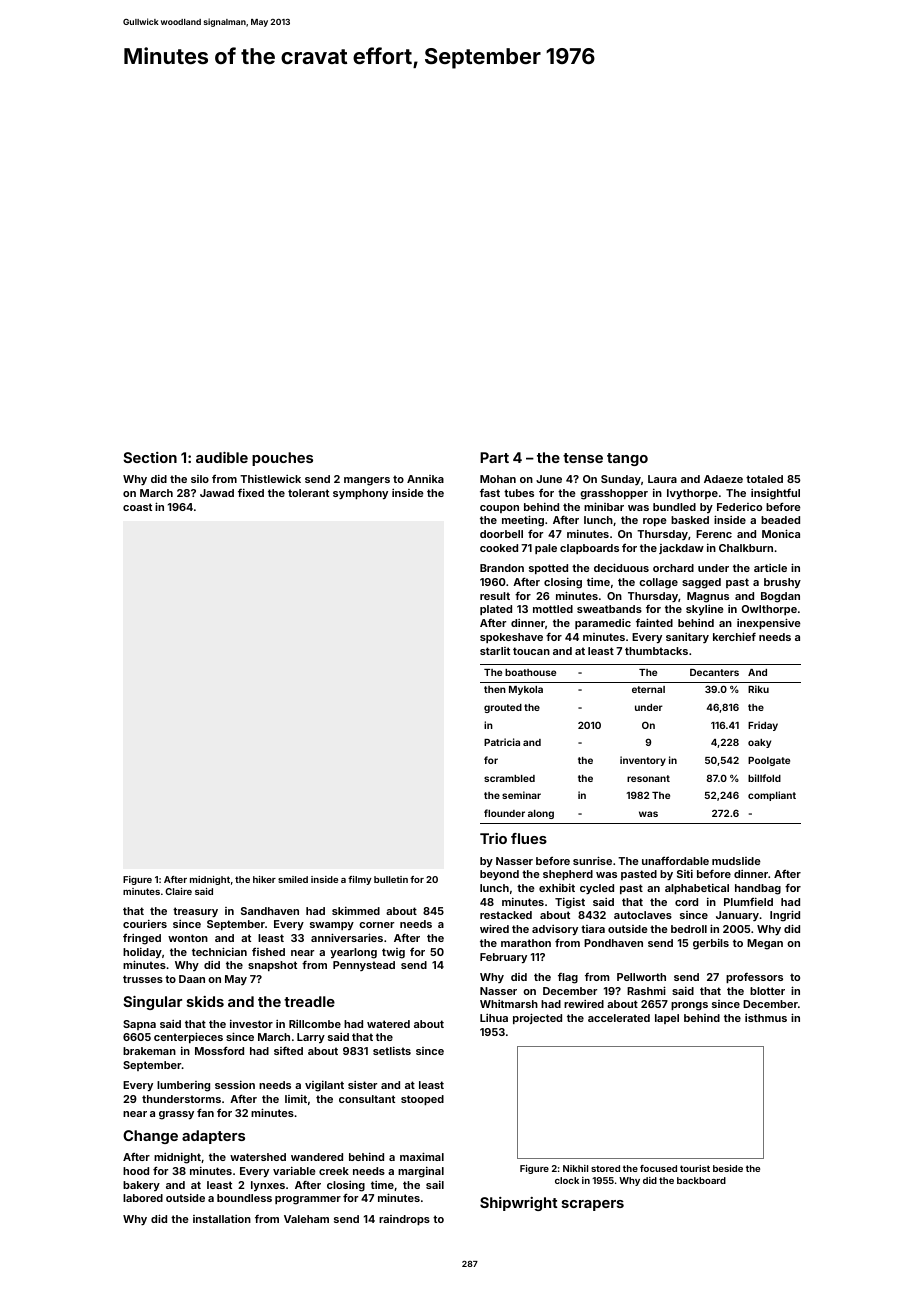 The height and width of the screenshot is (1308, 924). Describe the element at coordinates (222, 457) in the screenshot. I see `audible` at that location.
